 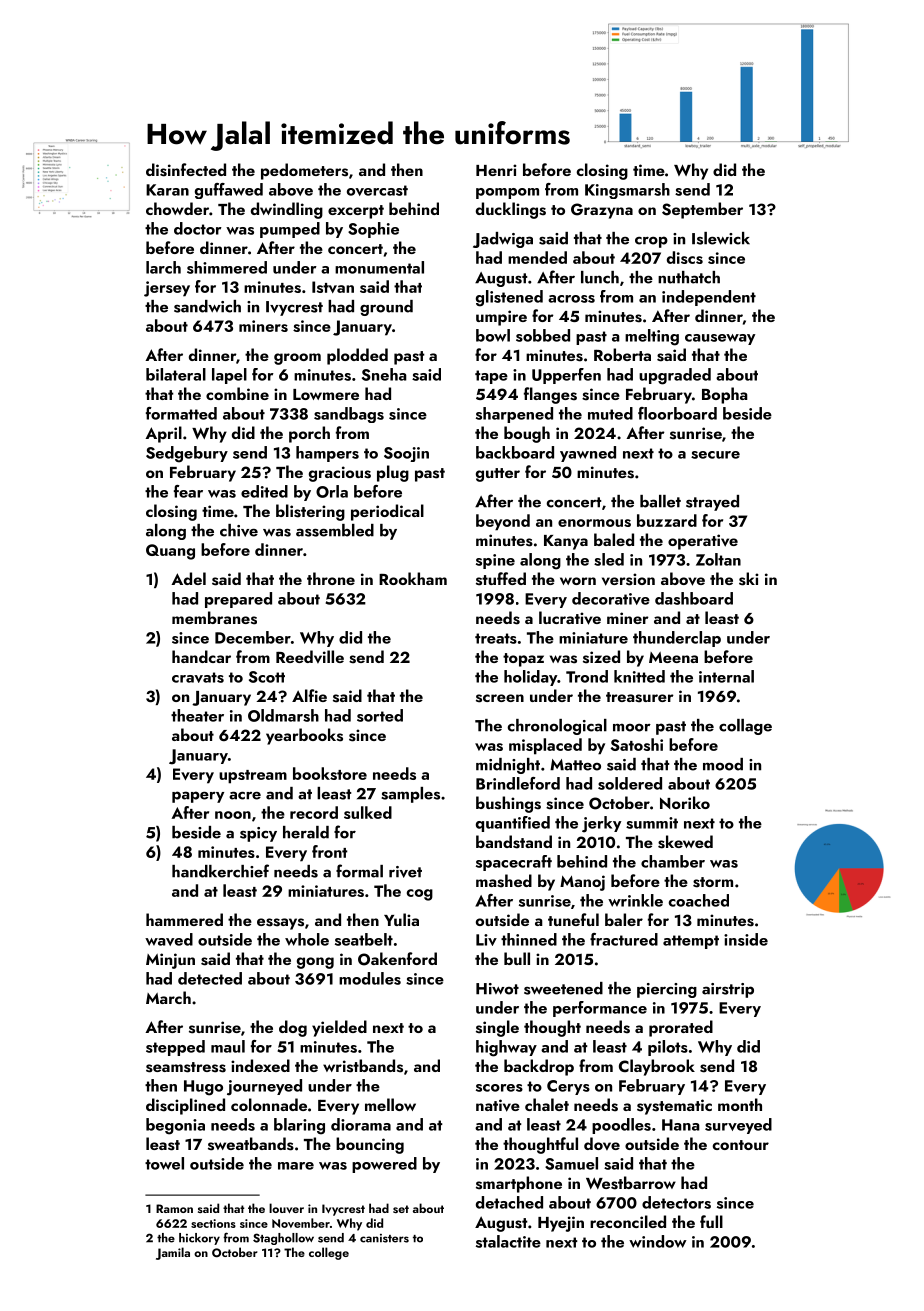 What do you see at coordinates (296, 1166) in the screenshot?
I see `mare` at bounding box center [296, 1166].
